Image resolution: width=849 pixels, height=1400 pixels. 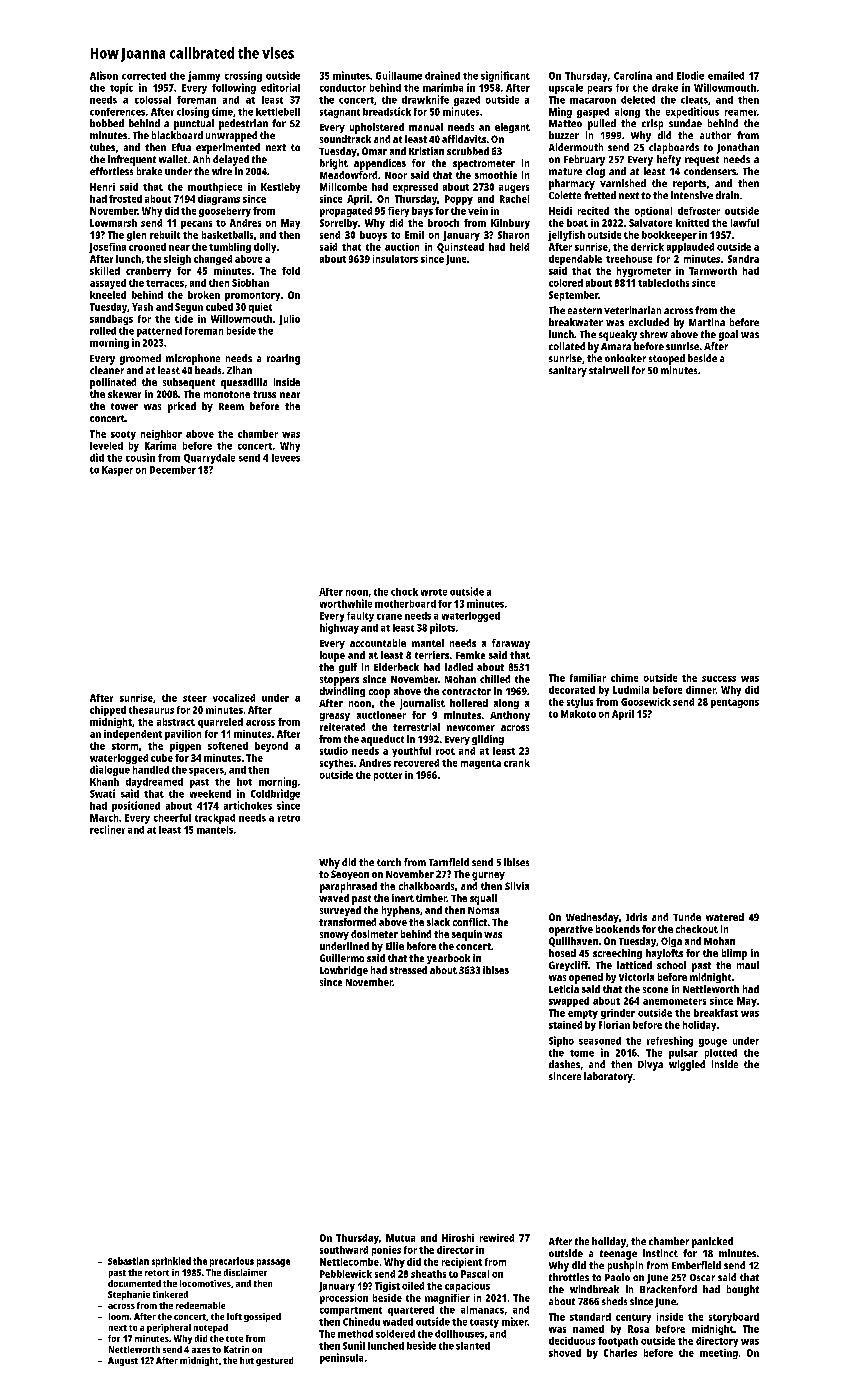 I want to click on peninsula, so click(x=341, y=1358).
